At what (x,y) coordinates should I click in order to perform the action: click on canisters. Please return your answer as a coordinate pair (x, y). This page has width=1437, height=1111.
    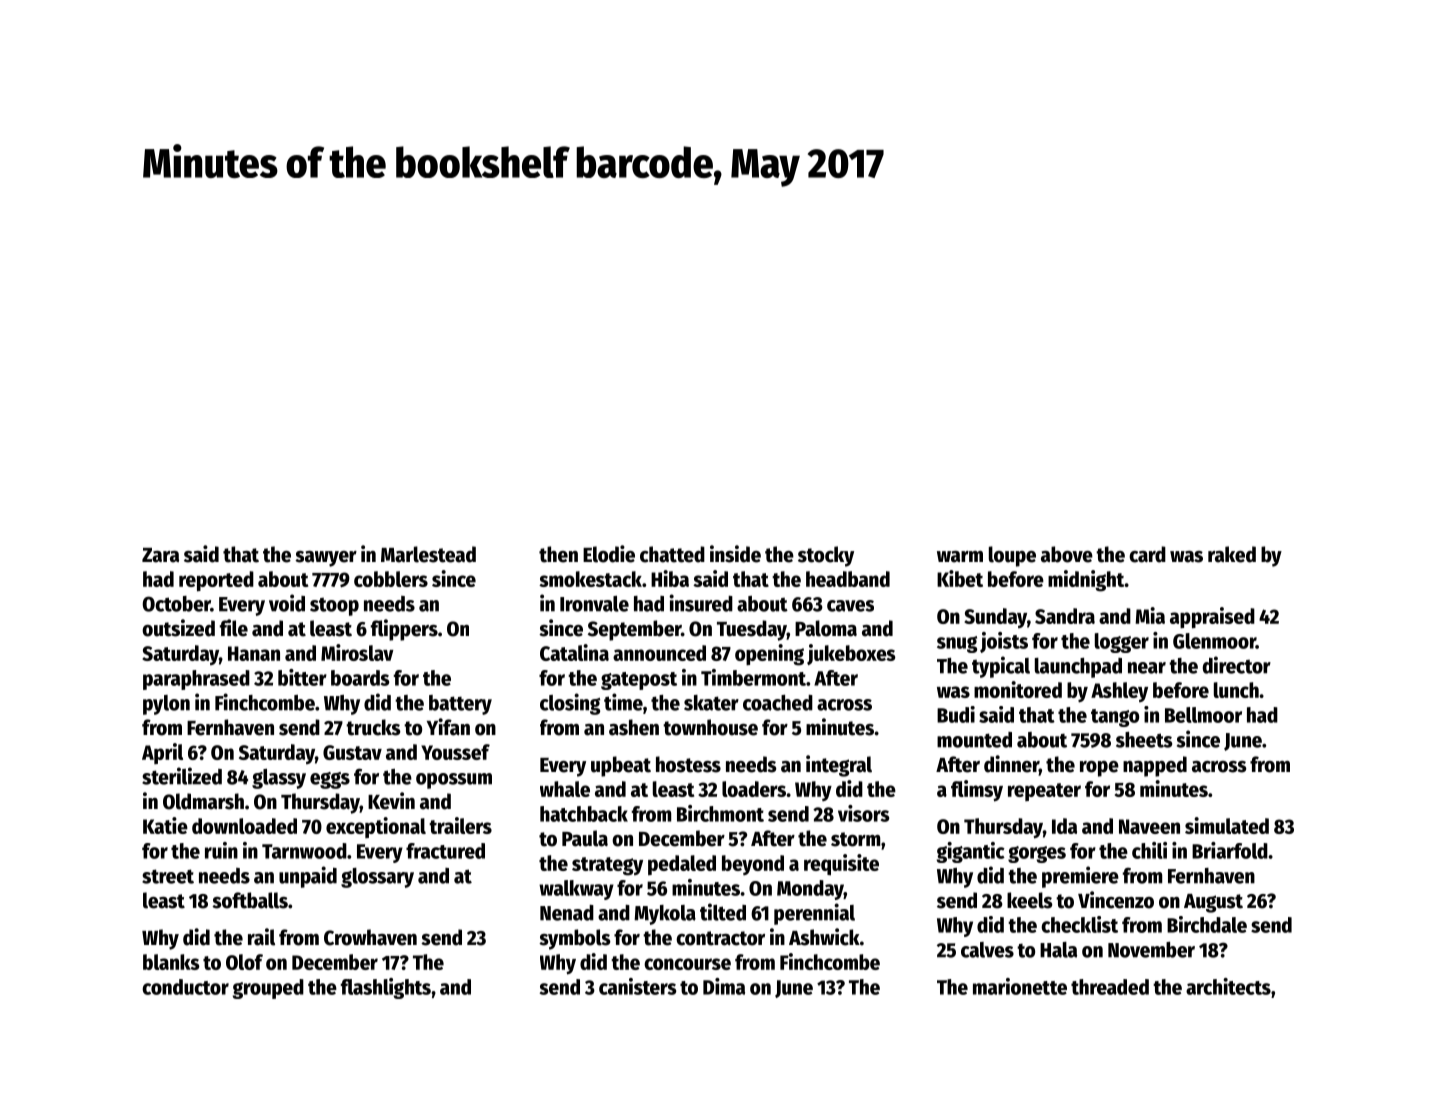
    Looking at the image, I should click on (637, 986).
